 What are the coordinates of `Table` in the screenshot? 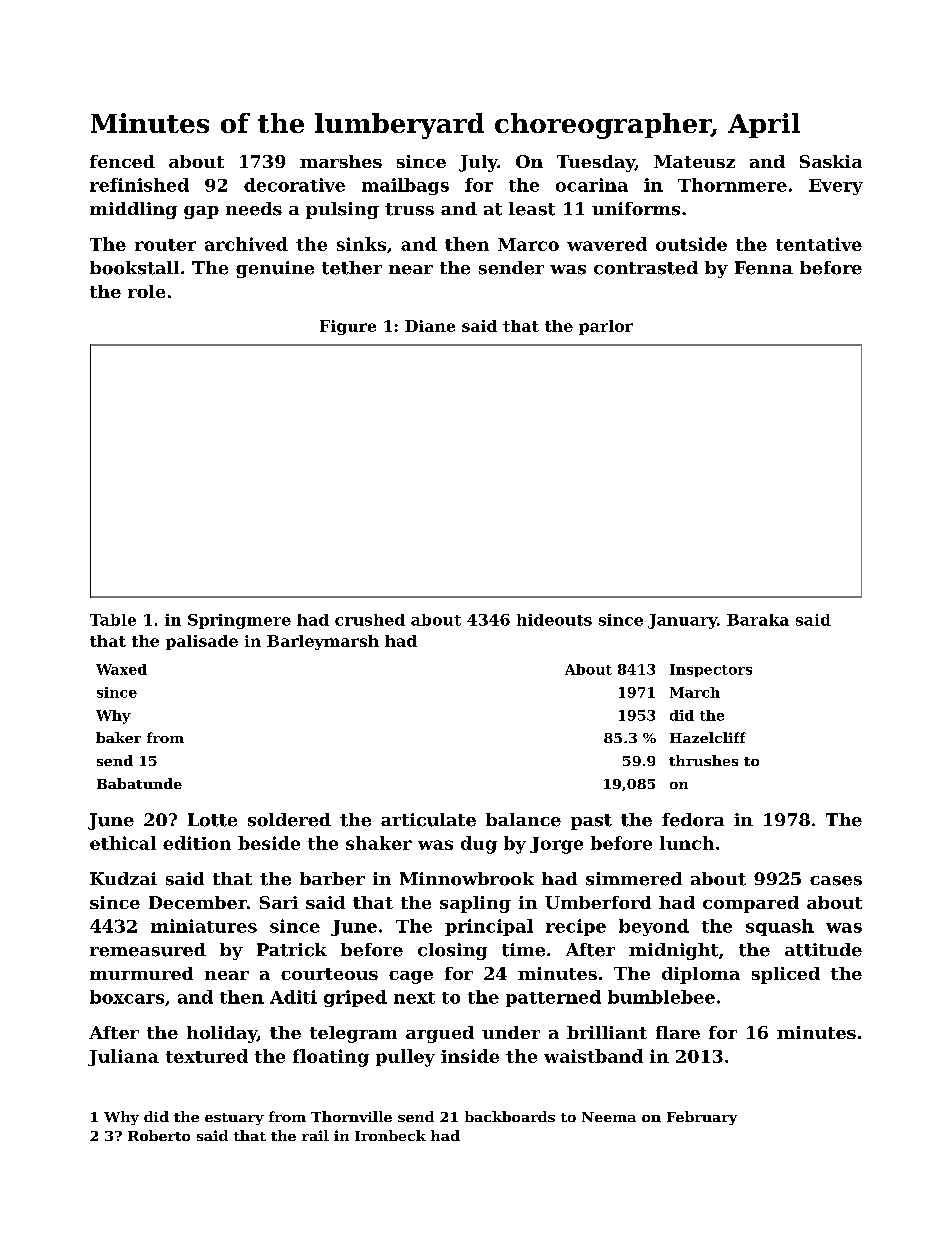 It's located at (113, 620).
